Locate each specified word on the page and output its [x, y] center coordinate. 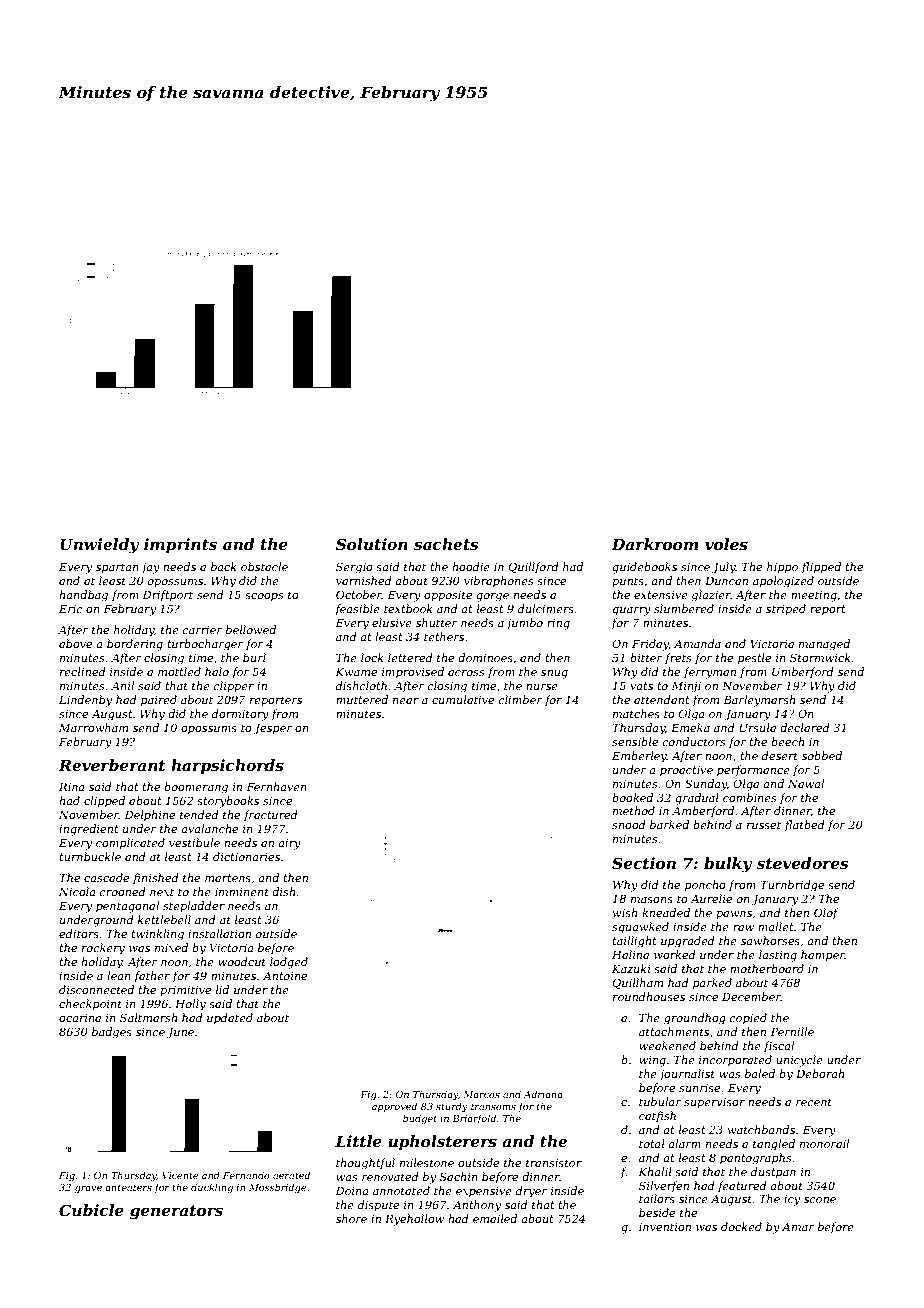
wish [625, 912]
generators [176, 1212]
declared [805, 727]
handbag [83, 596]
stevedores [802, 863]
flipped [821, 568]
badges [112, 1033]
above [75, 643]
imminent [242, 892]
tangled [774, 1145]
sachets [446, 544]
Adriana [543, 1094]
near [406, 701]
